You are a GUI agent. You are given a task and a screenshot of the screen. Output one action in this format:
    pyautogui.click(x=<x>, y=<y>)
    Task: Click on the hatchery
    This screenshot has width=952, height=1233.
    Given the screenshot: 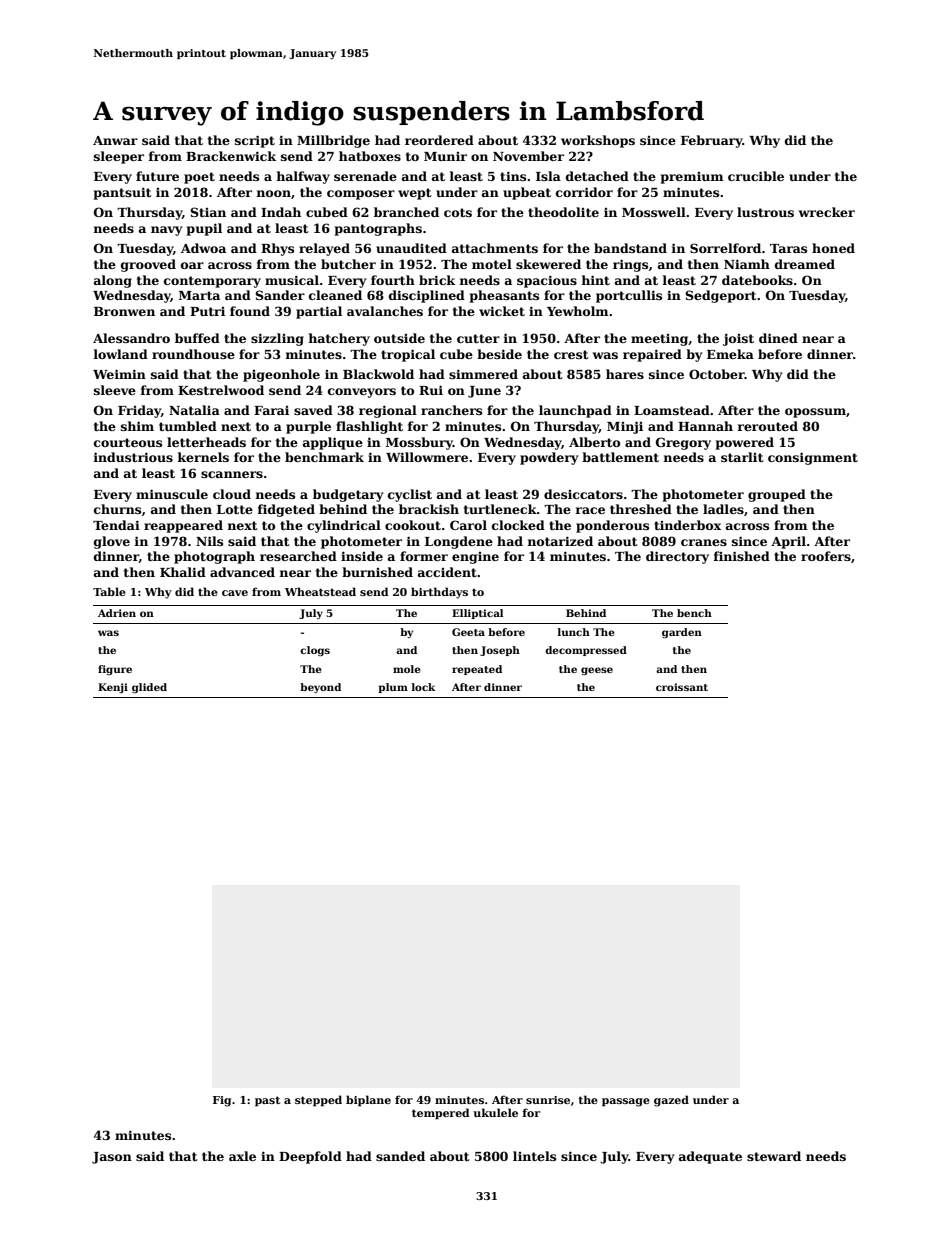 What is the action you would take?
    pyautogui.click(x=339, y=339)
